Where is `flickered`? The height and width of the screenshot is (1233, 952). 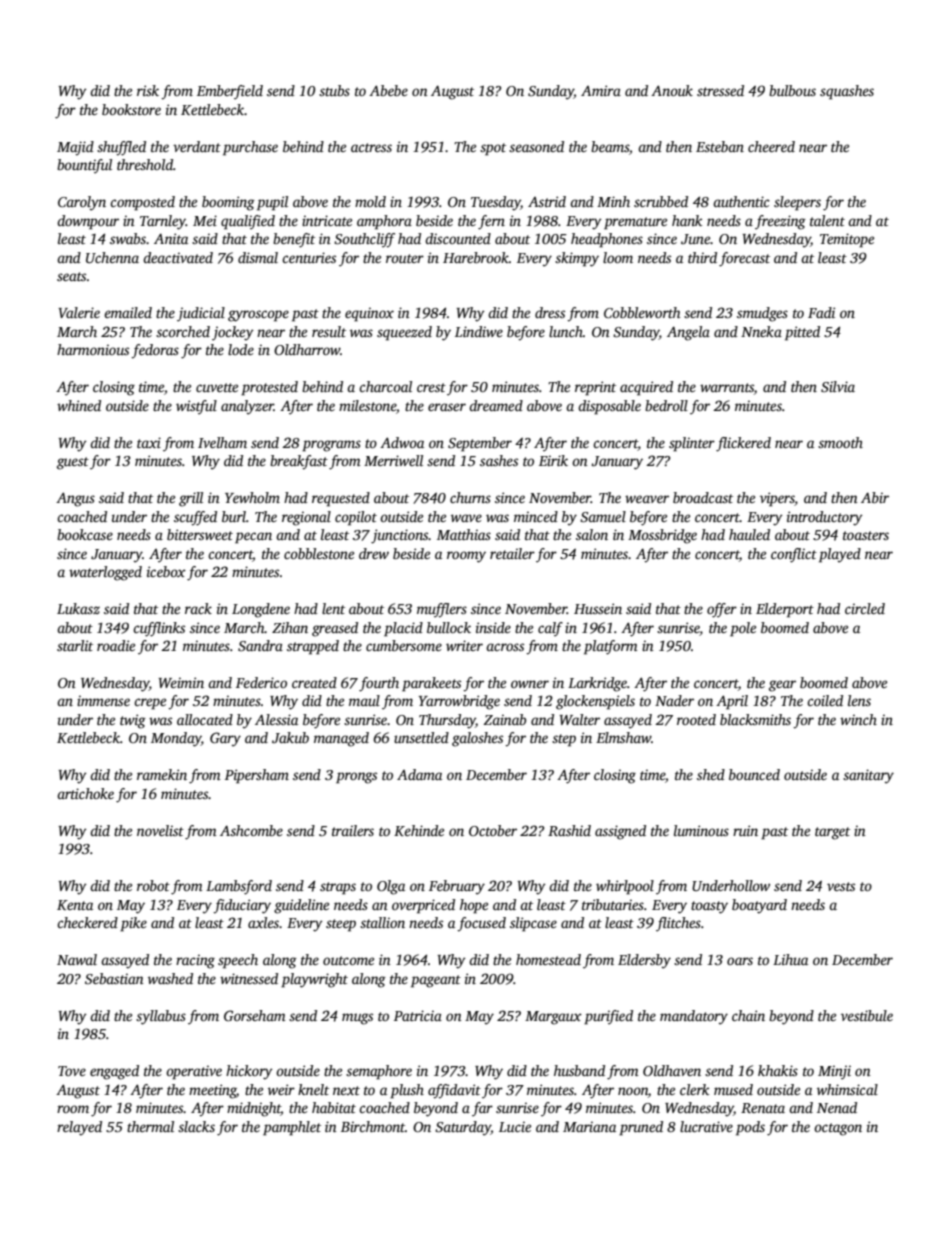
flickered is located at coordinates (743, 444).
